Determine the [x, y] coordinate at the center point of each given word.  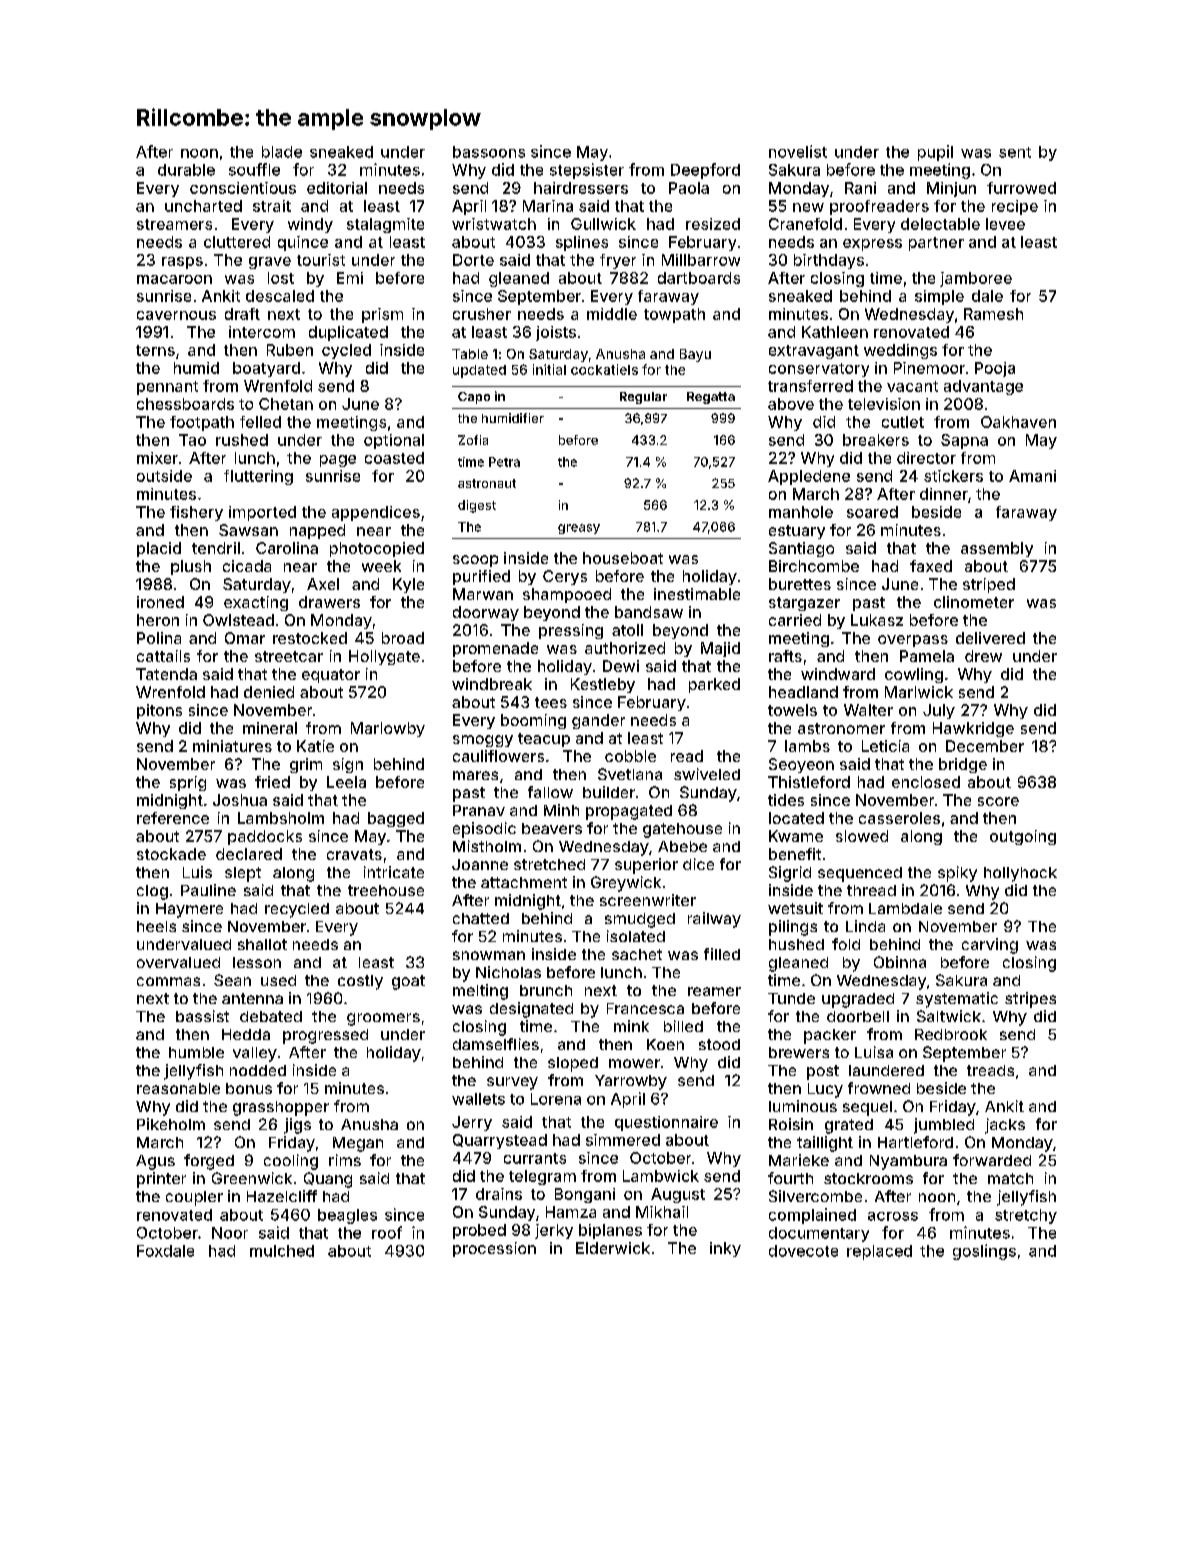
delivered [990, 638]
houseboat [623, 558]
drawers [329, 602]
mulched [282, 1251]
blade [282, 152]
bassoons [489, 152]
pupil [935, 153]
